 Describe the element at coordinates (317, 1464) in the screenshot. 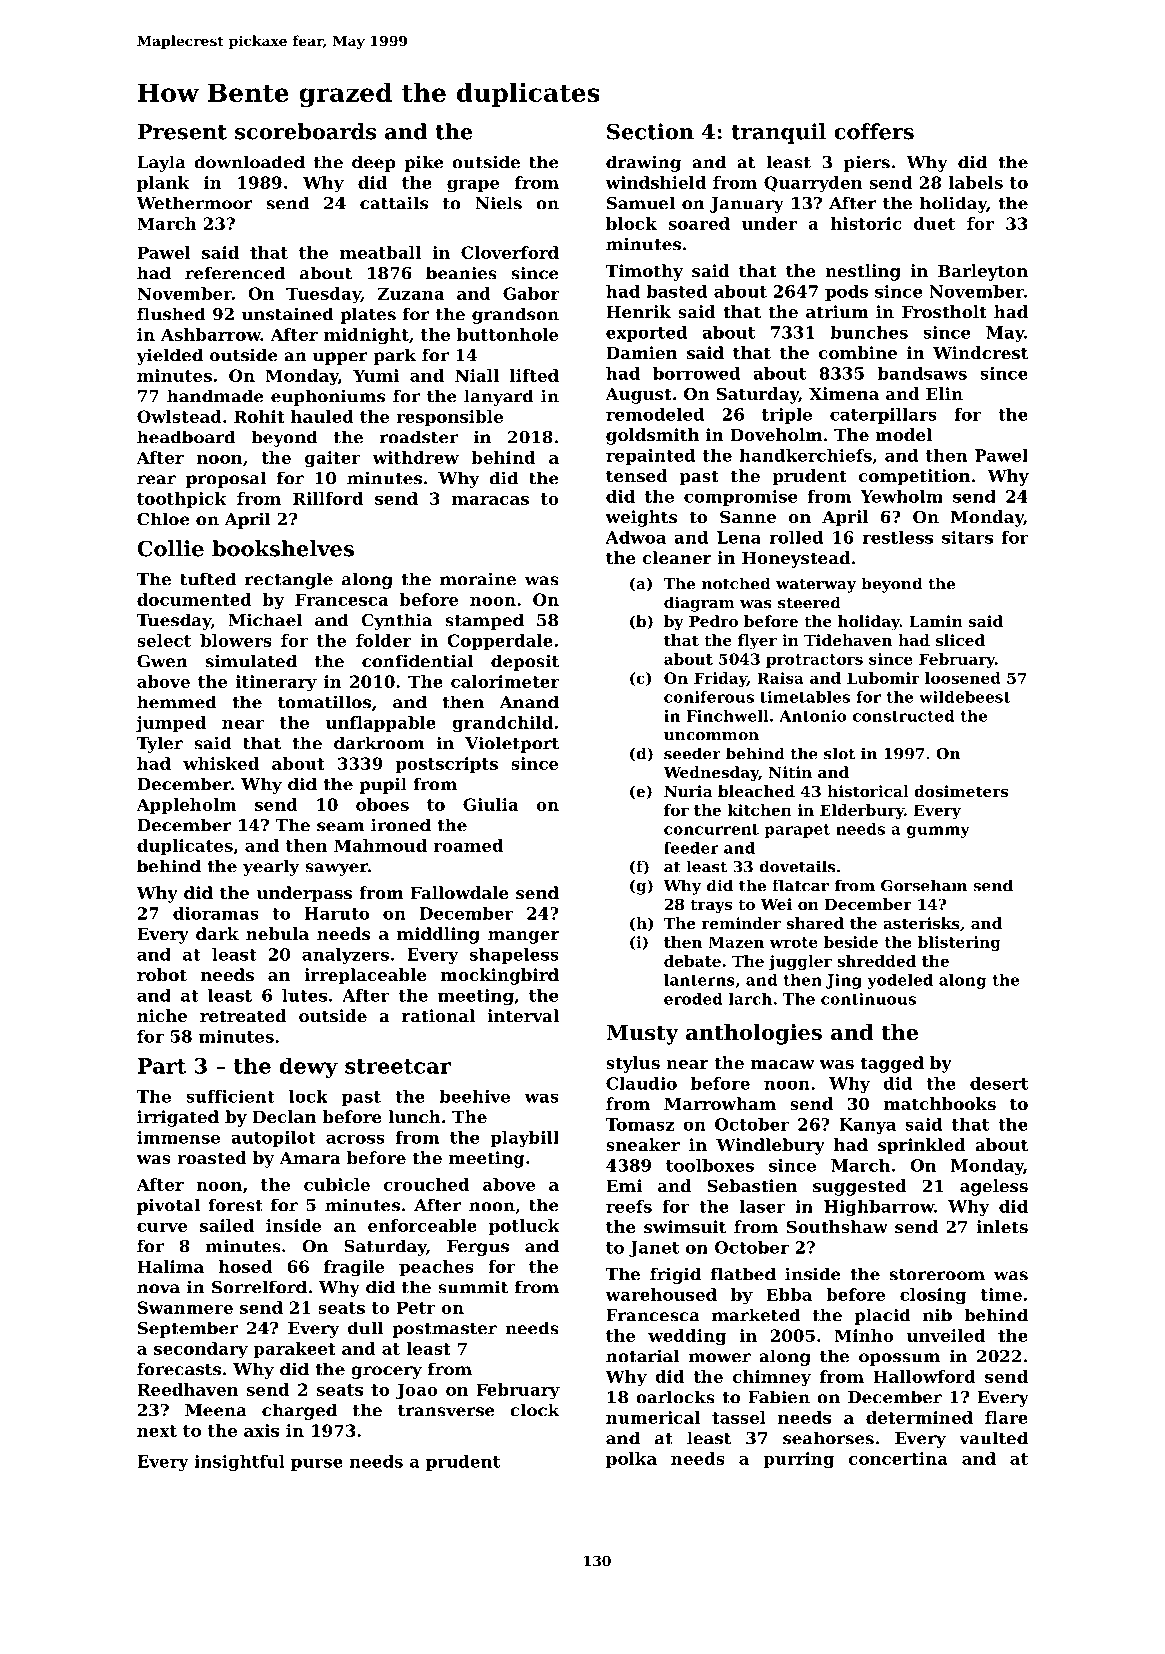

I see `purse` at that location.
